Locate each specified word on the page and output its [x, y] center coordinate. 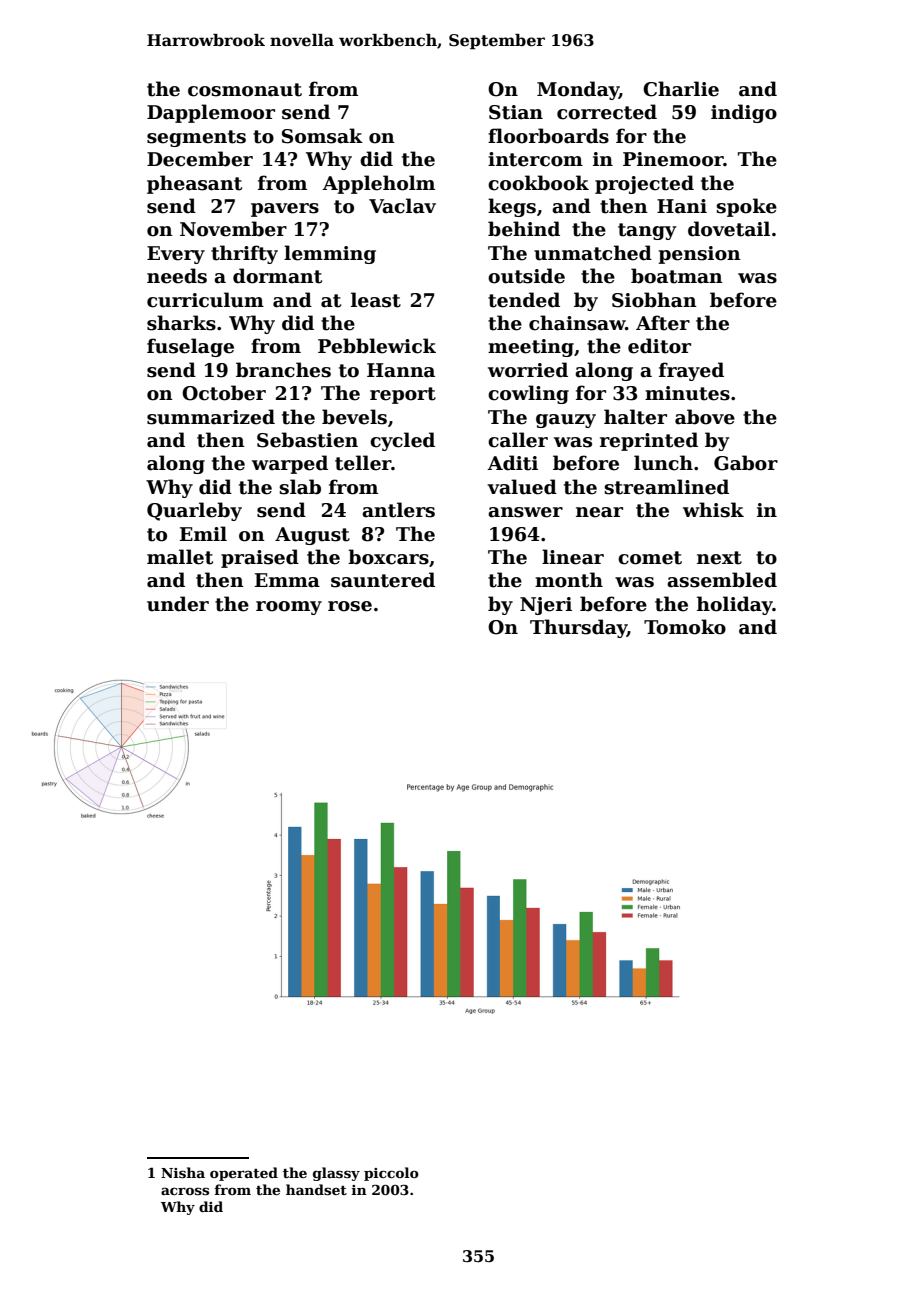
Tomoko [685, 627]
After [663, 323]
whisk [713, 510]
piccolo [391, 1174]
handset [316, 1189]
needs [177, 276]
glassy [336, 1174]
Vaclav [402, 206]
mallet [180, 557]
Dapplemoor [211, 113]
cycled [402, 441]
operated [244, 1174]
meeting [531, 348]
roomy [289, 608]
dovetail [729, 229]
